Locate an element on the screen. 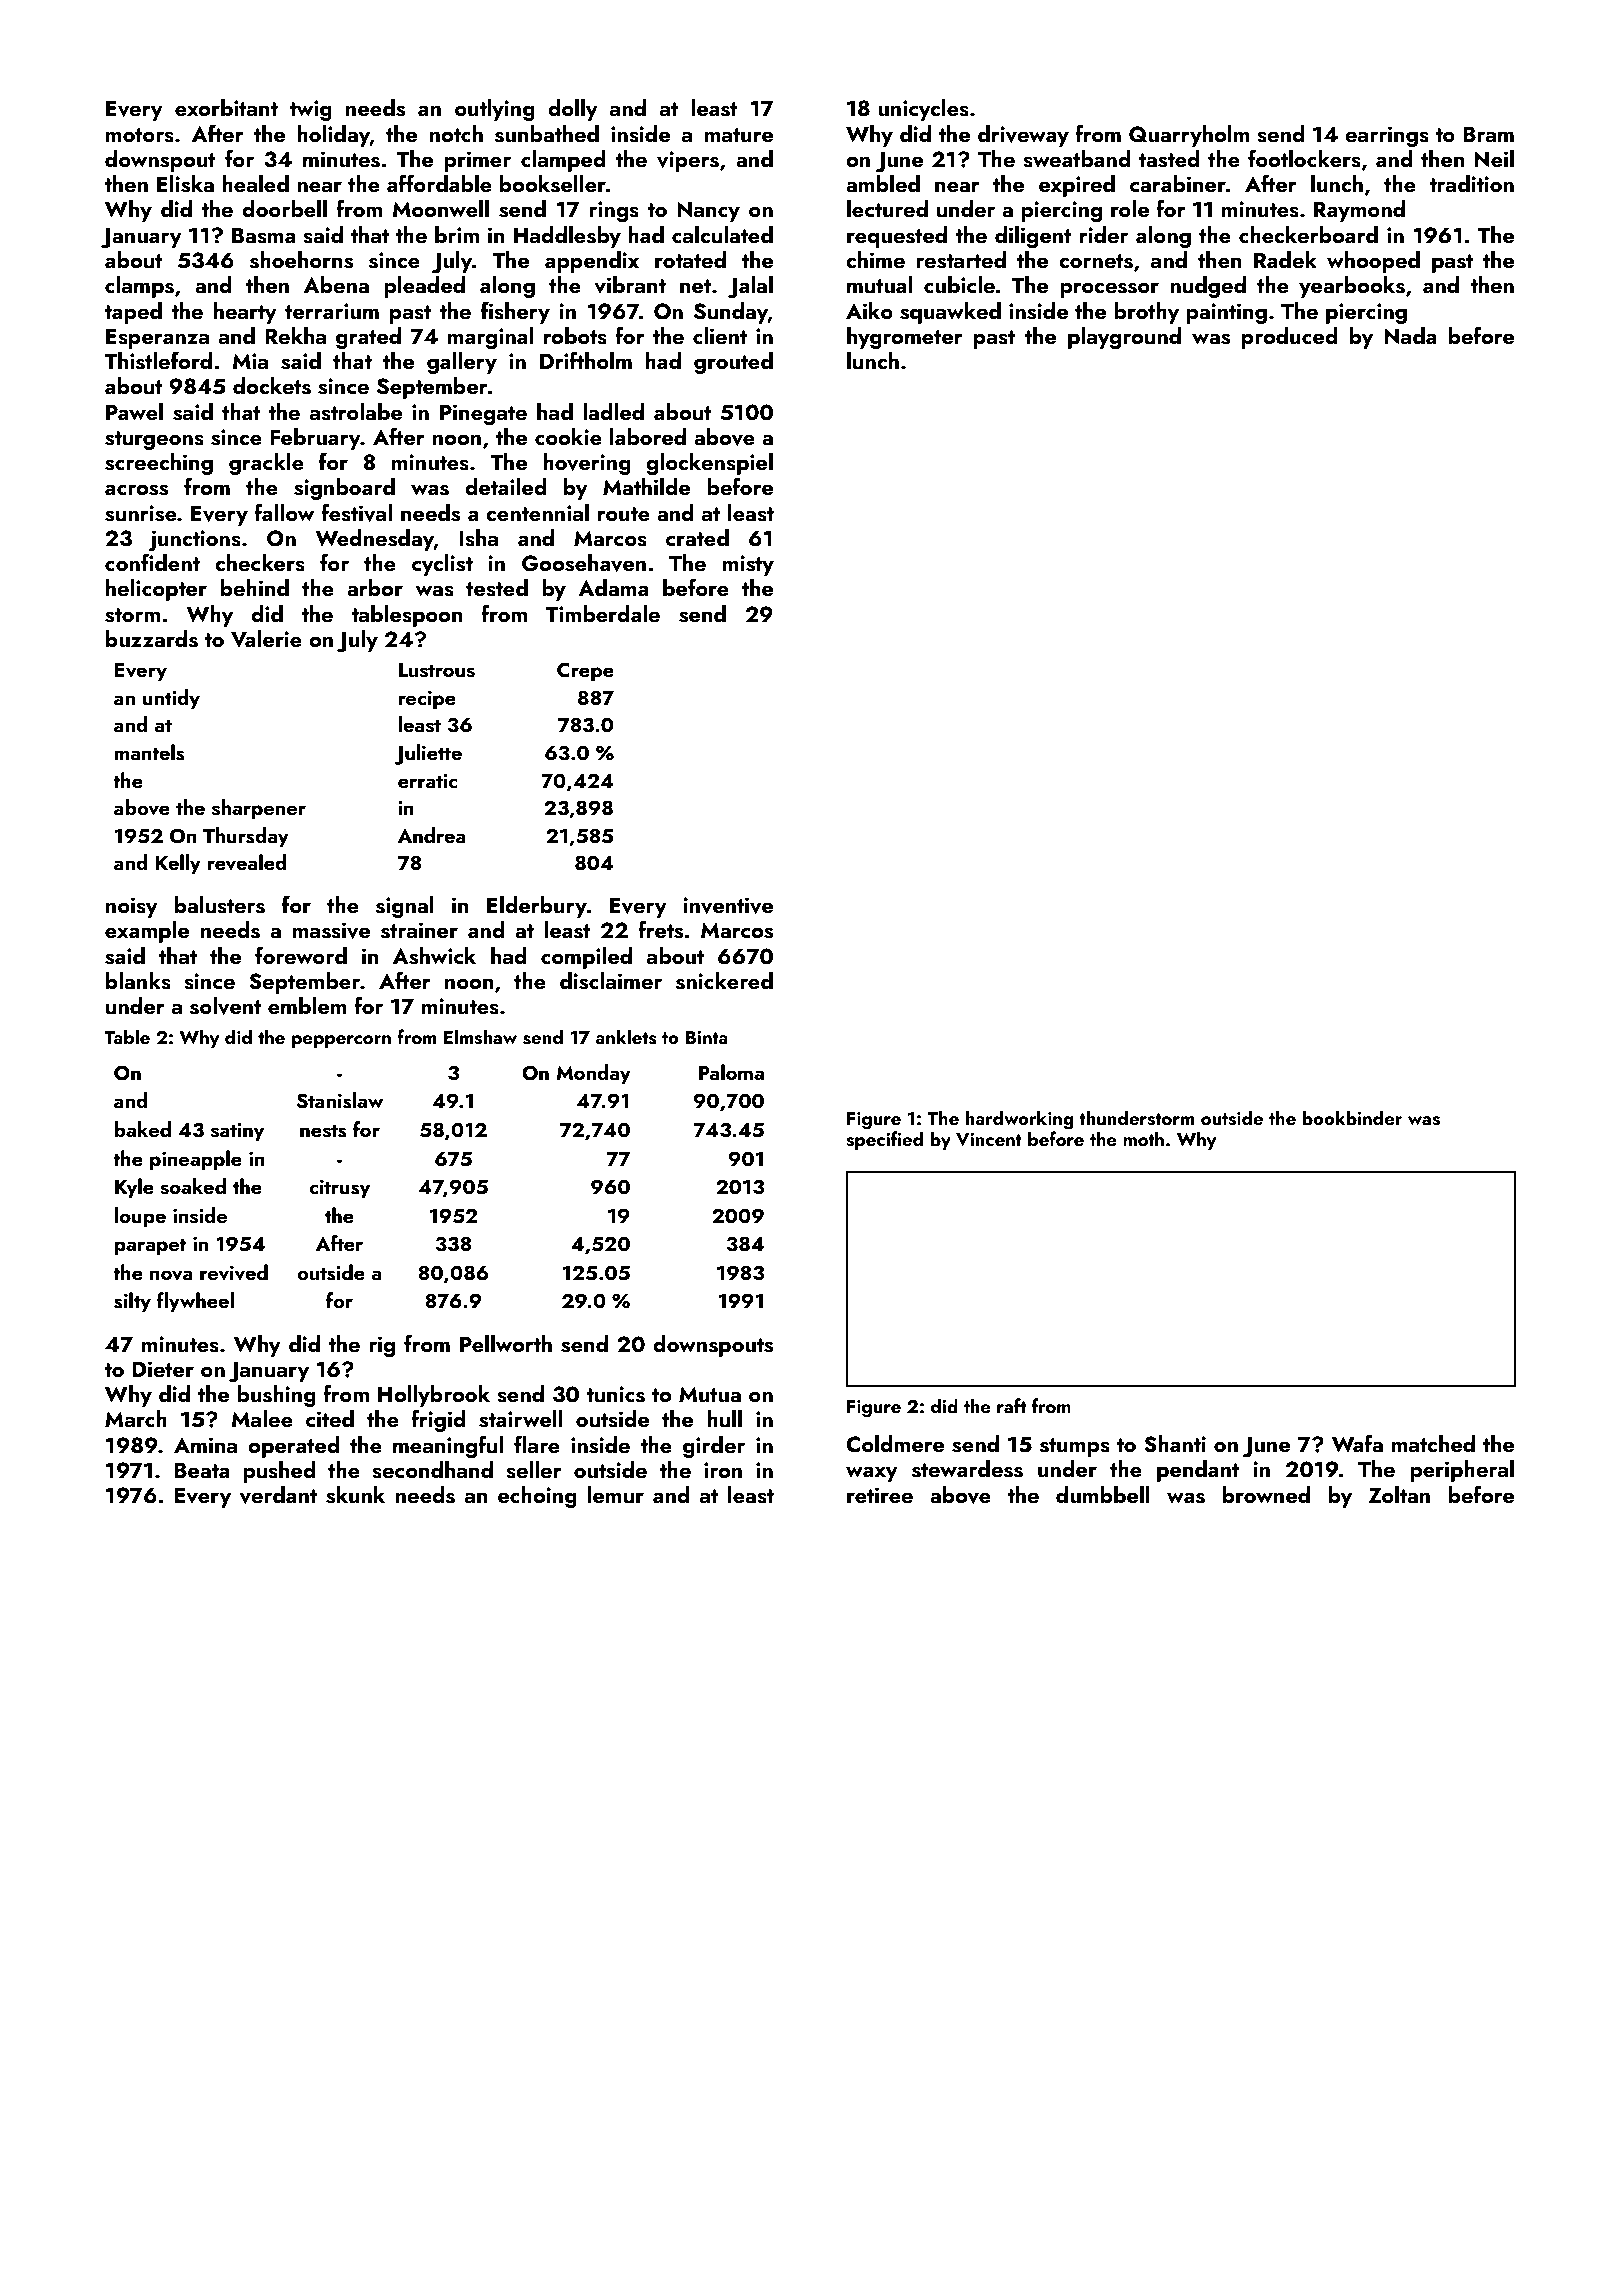 Image resolution: width=1620 pixels, height=2292 pixels. hygrometer is located at coordinates (905, 338).
